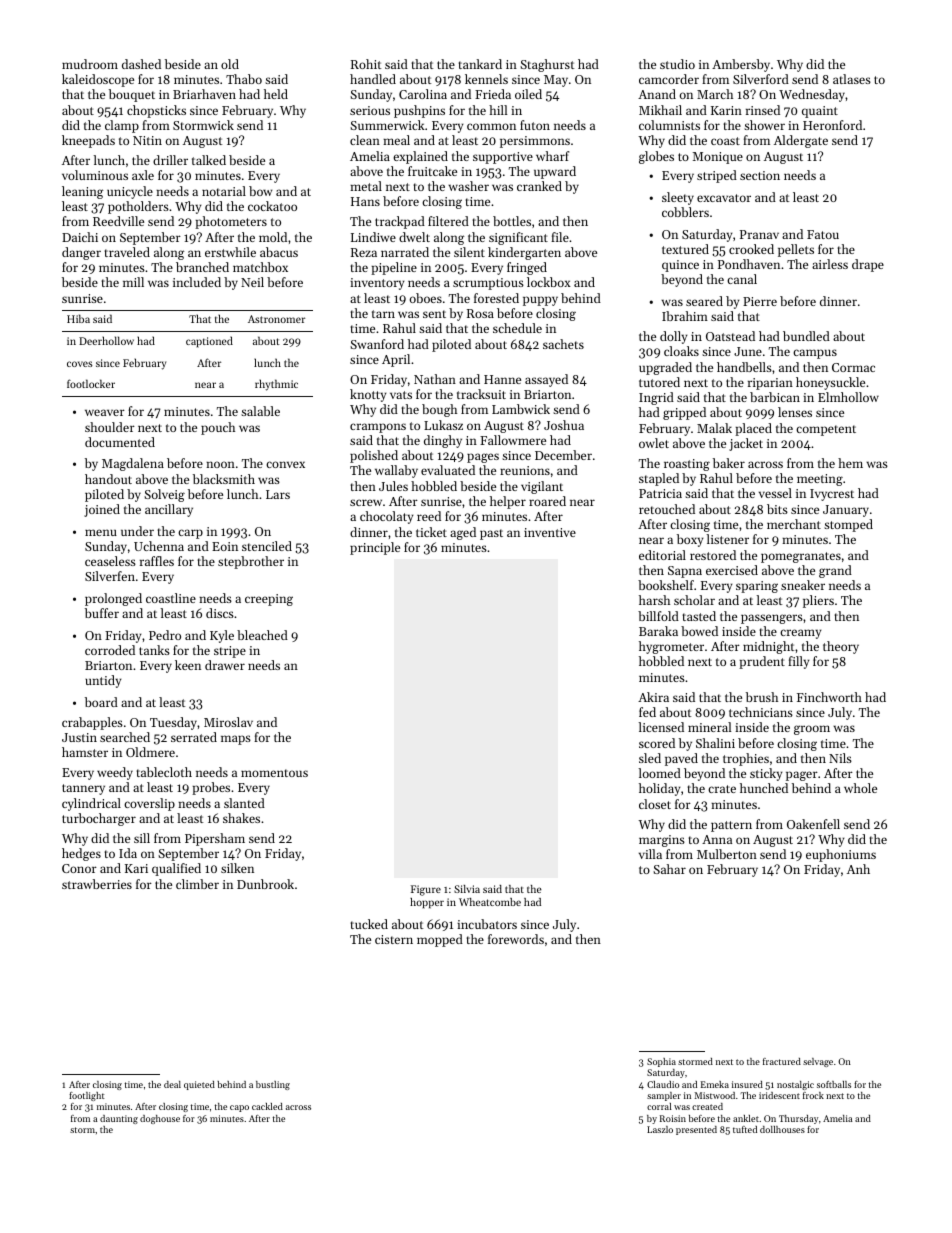 The image size is (952, 1233). What do you see at coordinates (727, 854) in the page?
I see `Mulberton` at bounding box center [727, 854].
